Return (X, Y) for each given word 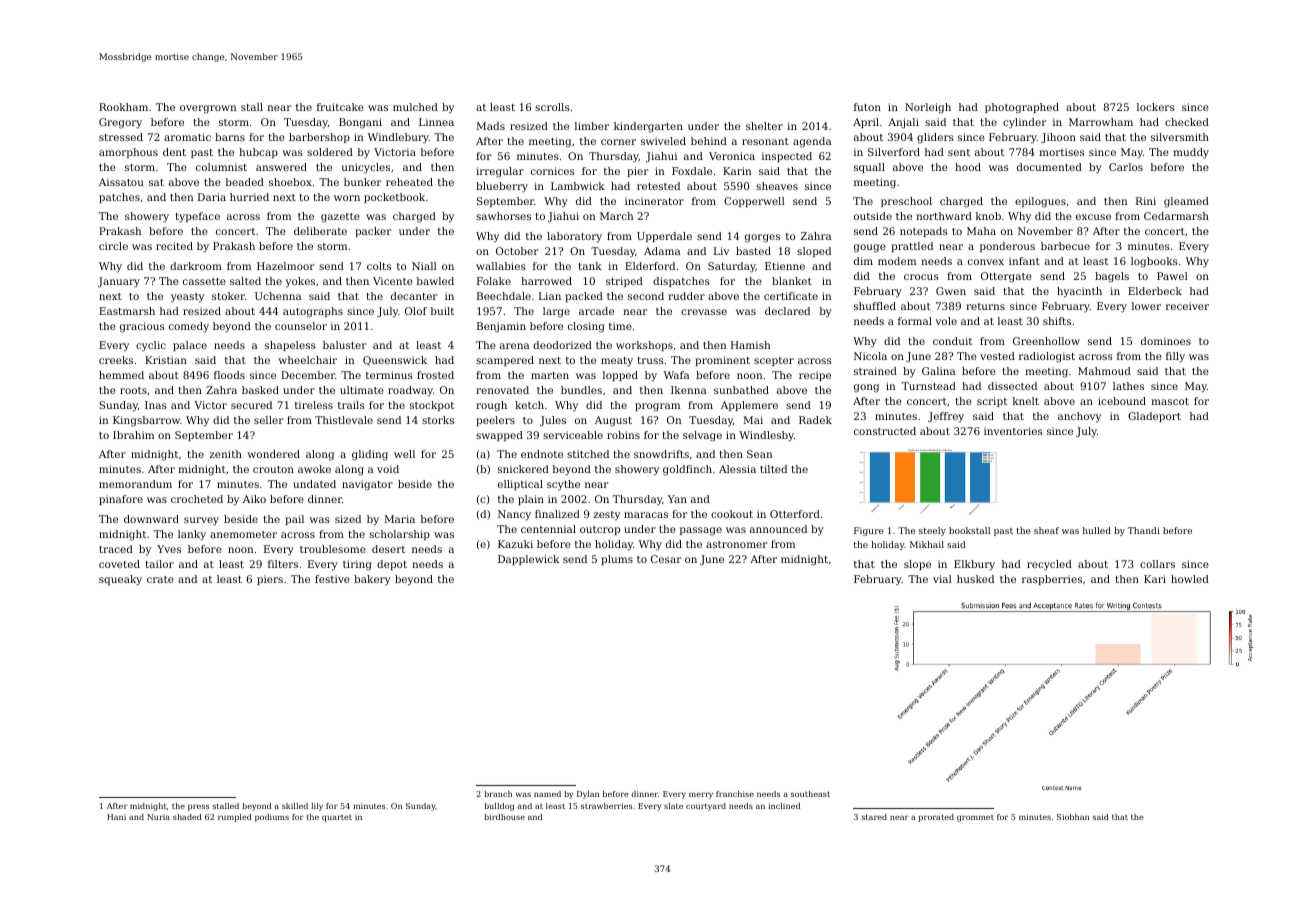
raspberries (1052, 580)
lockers (1156, 107)
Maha (981, 231)
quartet (337, 818)
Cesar (666, 559)
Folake (494, 281)
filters (283, 564)
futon (867, 107)
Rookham (123, 107)
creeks (116, 360)
